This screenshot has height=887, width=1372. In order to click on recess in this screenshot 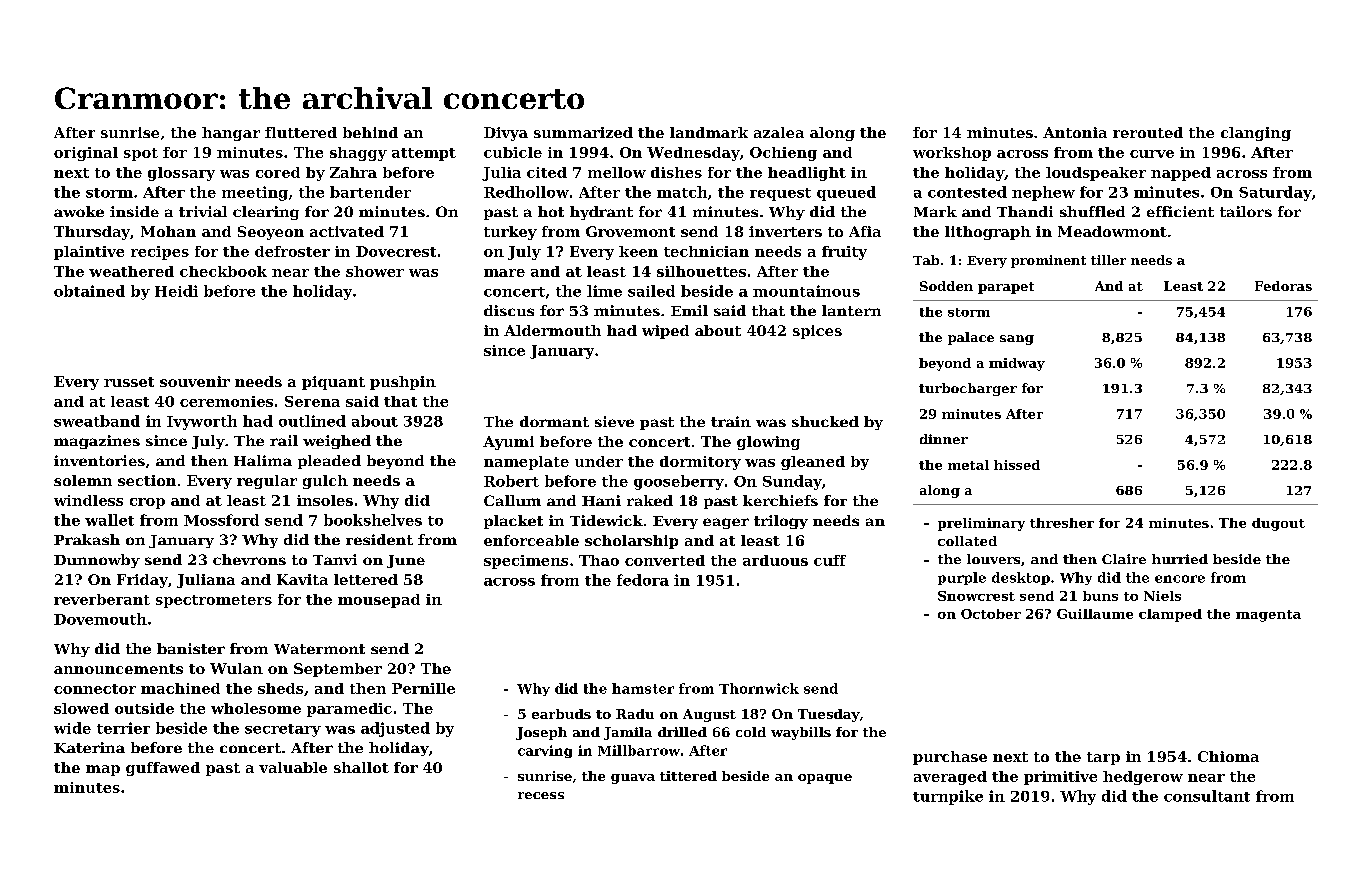, I will do `click(541, 795)`.
